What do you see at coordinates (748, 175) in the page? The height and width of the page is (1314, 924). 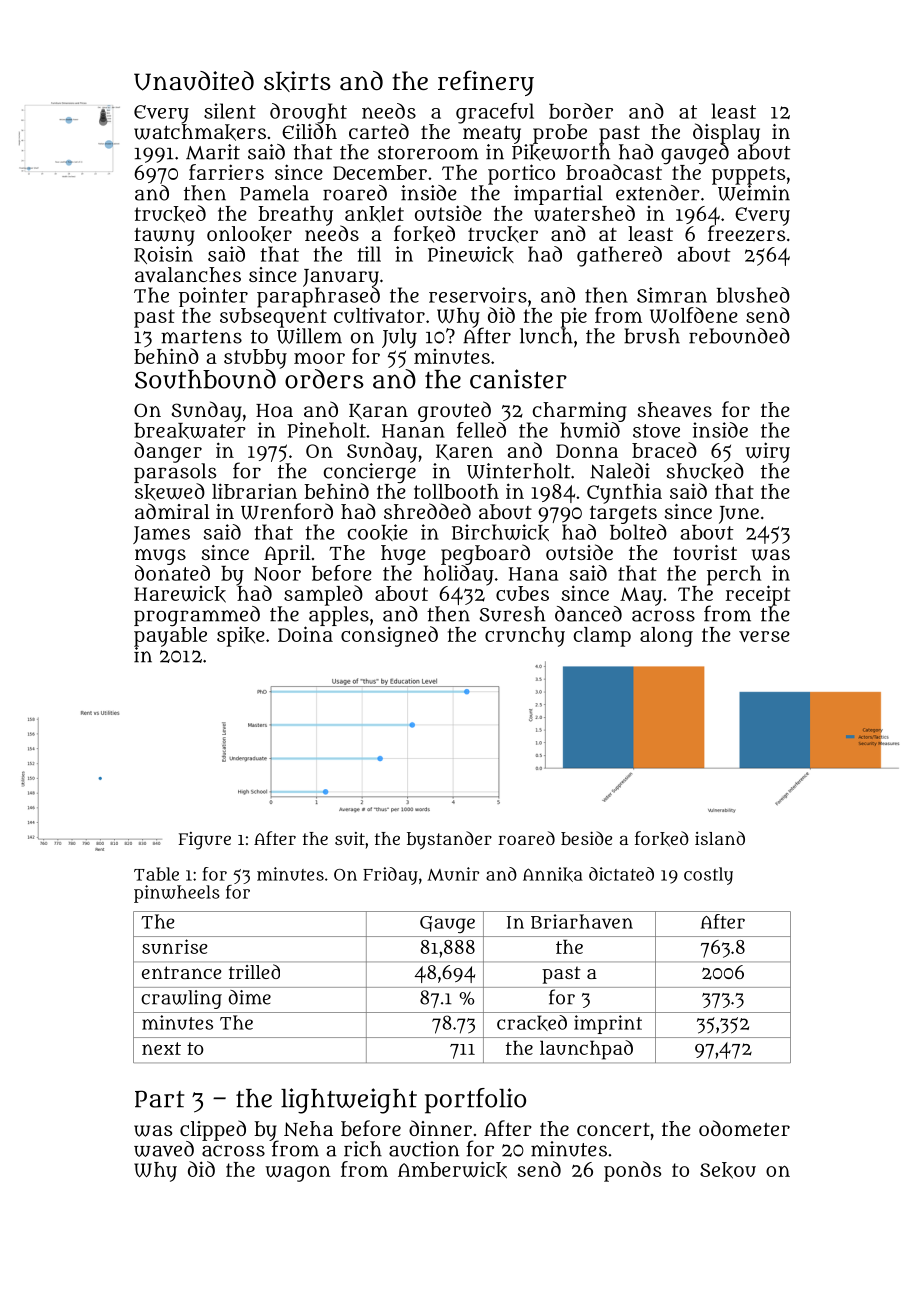 I see `puppets` at bounding box center [748, 175].
